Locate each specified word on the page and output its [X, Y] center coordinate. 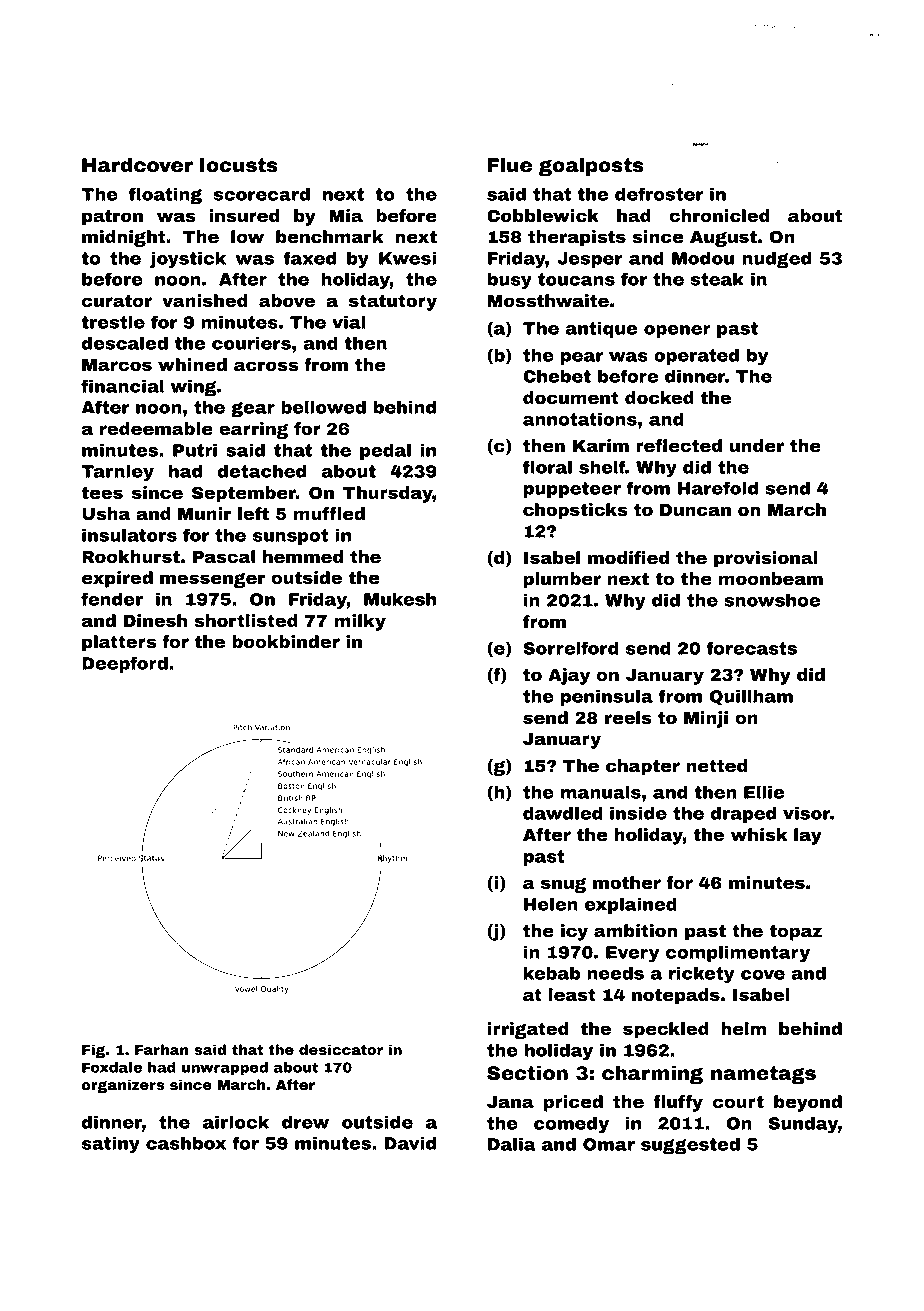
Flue [510, 165]
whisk [759, 834]
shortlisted [246, 620]
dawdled [563, 813]
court [738, 1102]
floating [165, 195]
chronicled [719, 215]
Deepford [125, 664]
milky [360, 622]
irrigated [528, 1030]
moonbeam [771, 578]
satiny [111, 1144]
